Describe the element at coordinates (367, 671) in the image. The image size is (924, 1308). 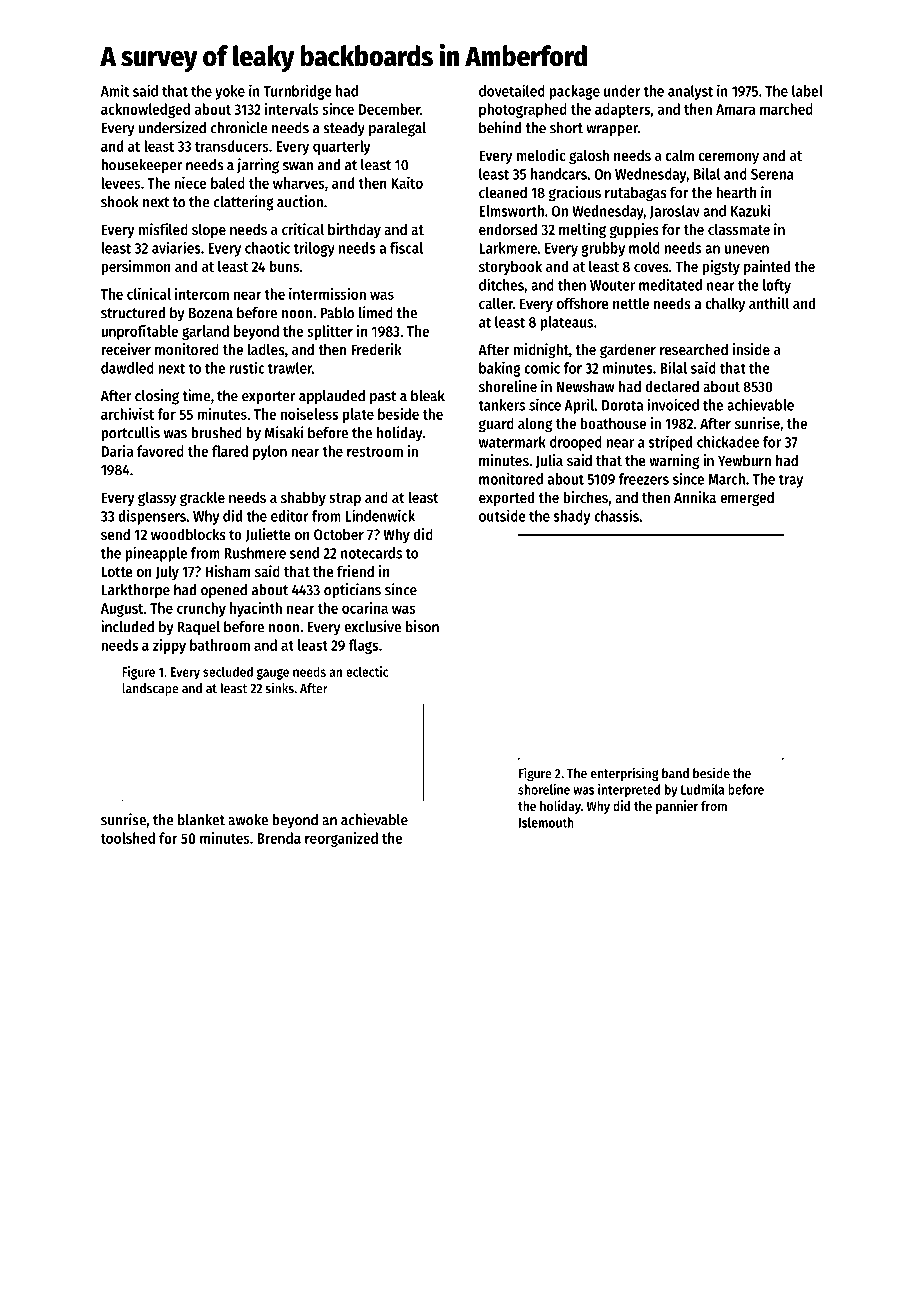
I see `eclectic` at that location.
